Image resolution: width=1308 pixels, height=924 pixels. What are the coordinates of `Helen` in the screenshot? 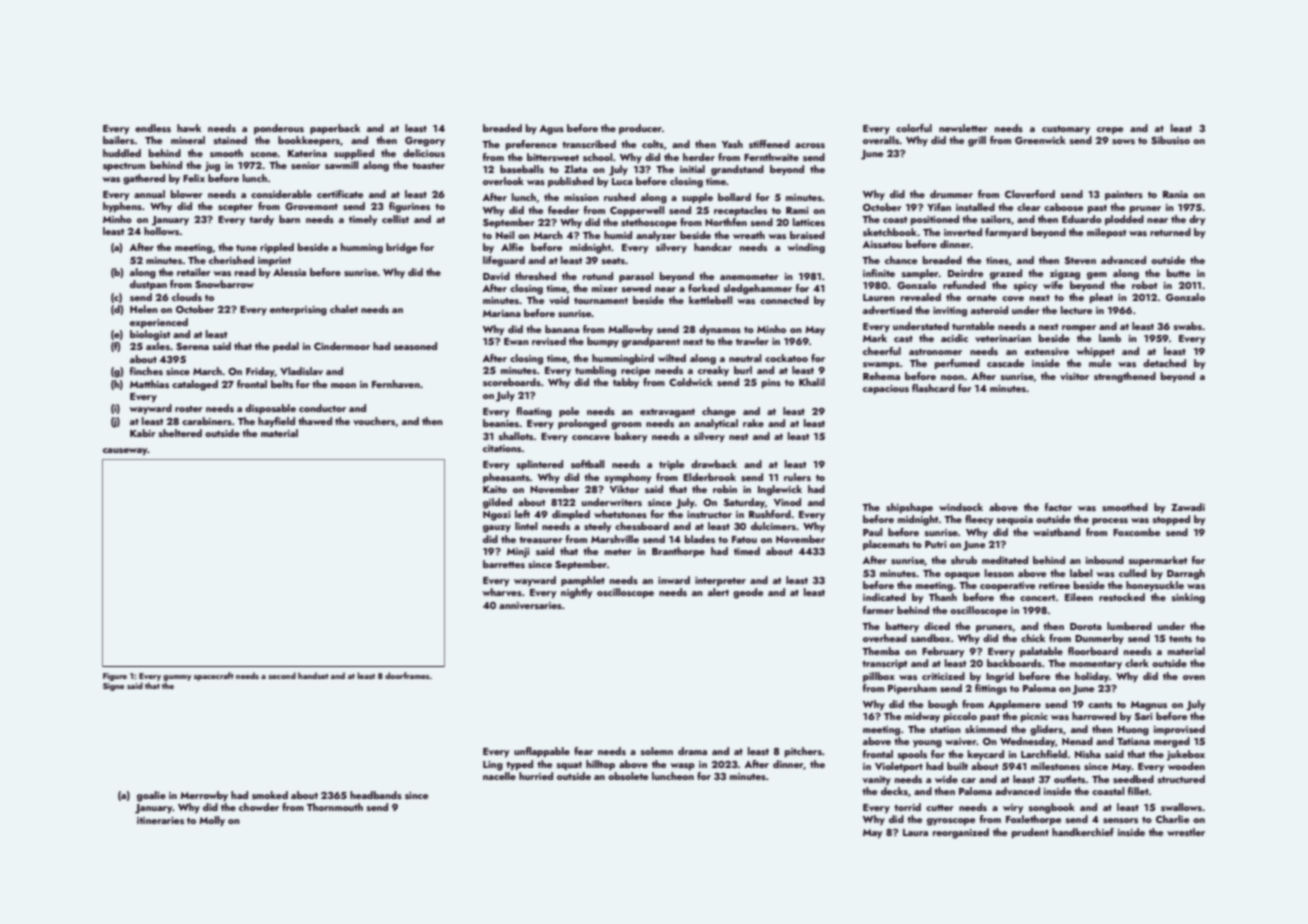 It's located at (144, 309).
